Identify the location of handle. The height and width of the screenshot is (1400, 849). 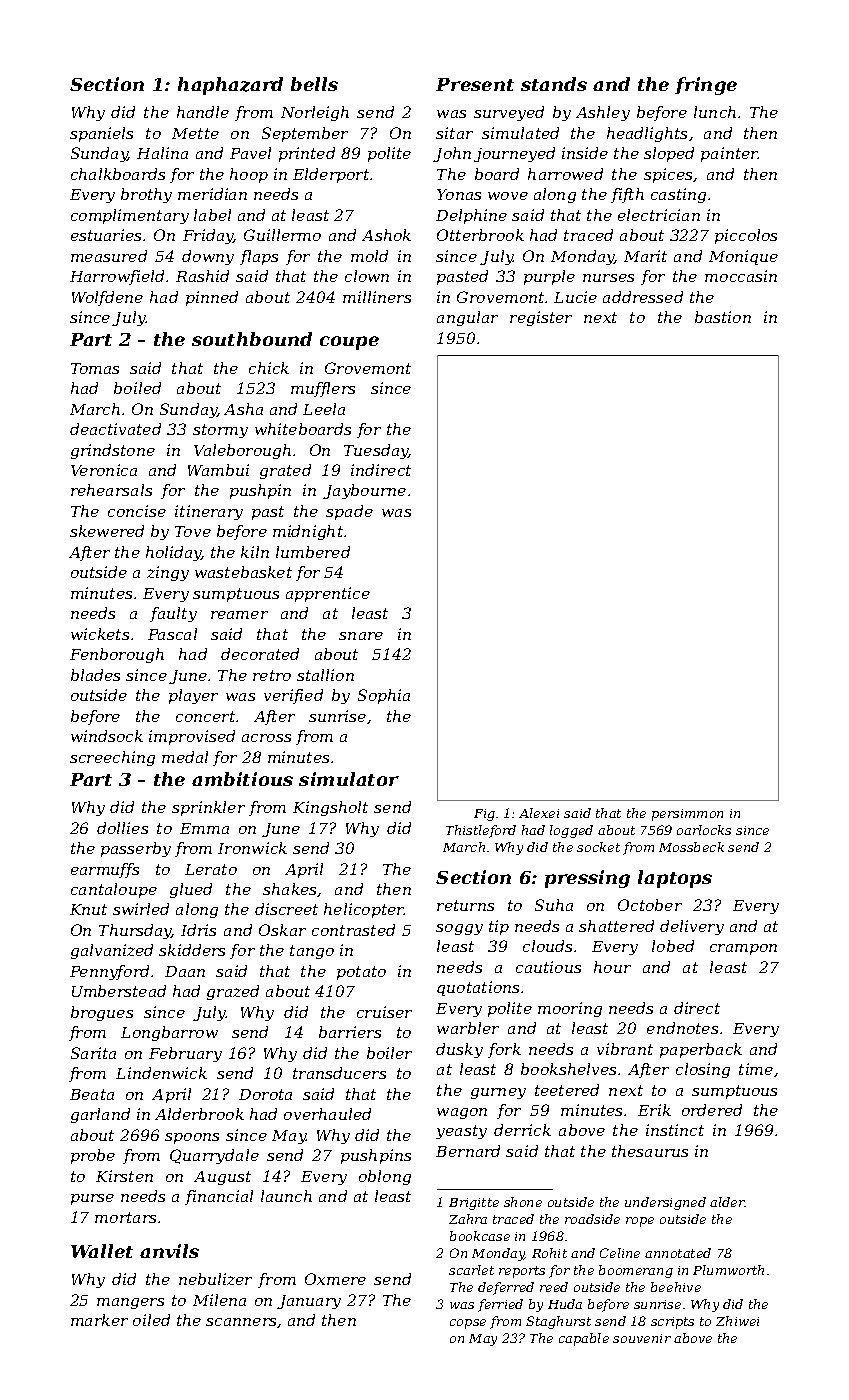
(203, 112).
